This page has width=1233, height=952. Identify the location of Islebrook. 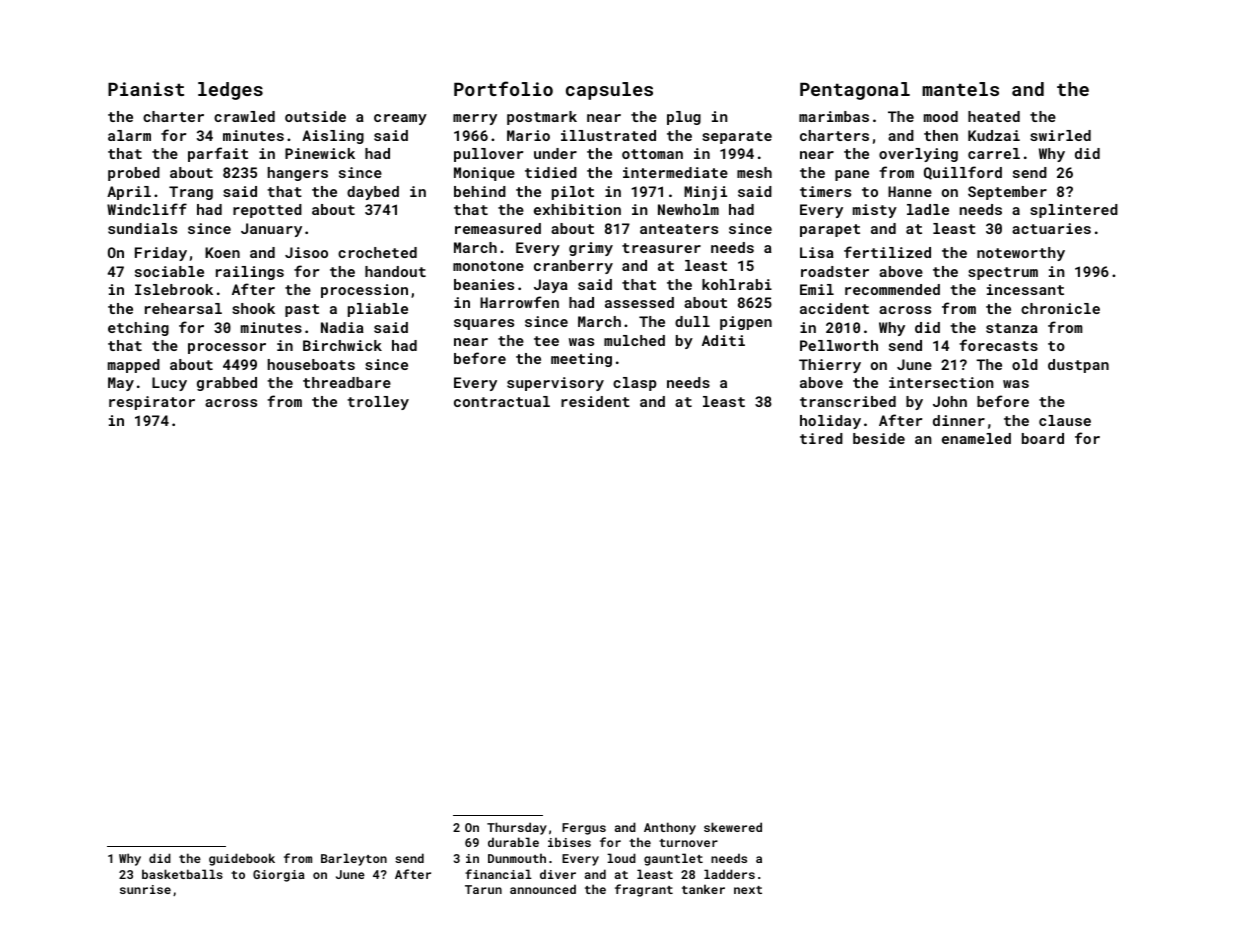
(174, 289).
